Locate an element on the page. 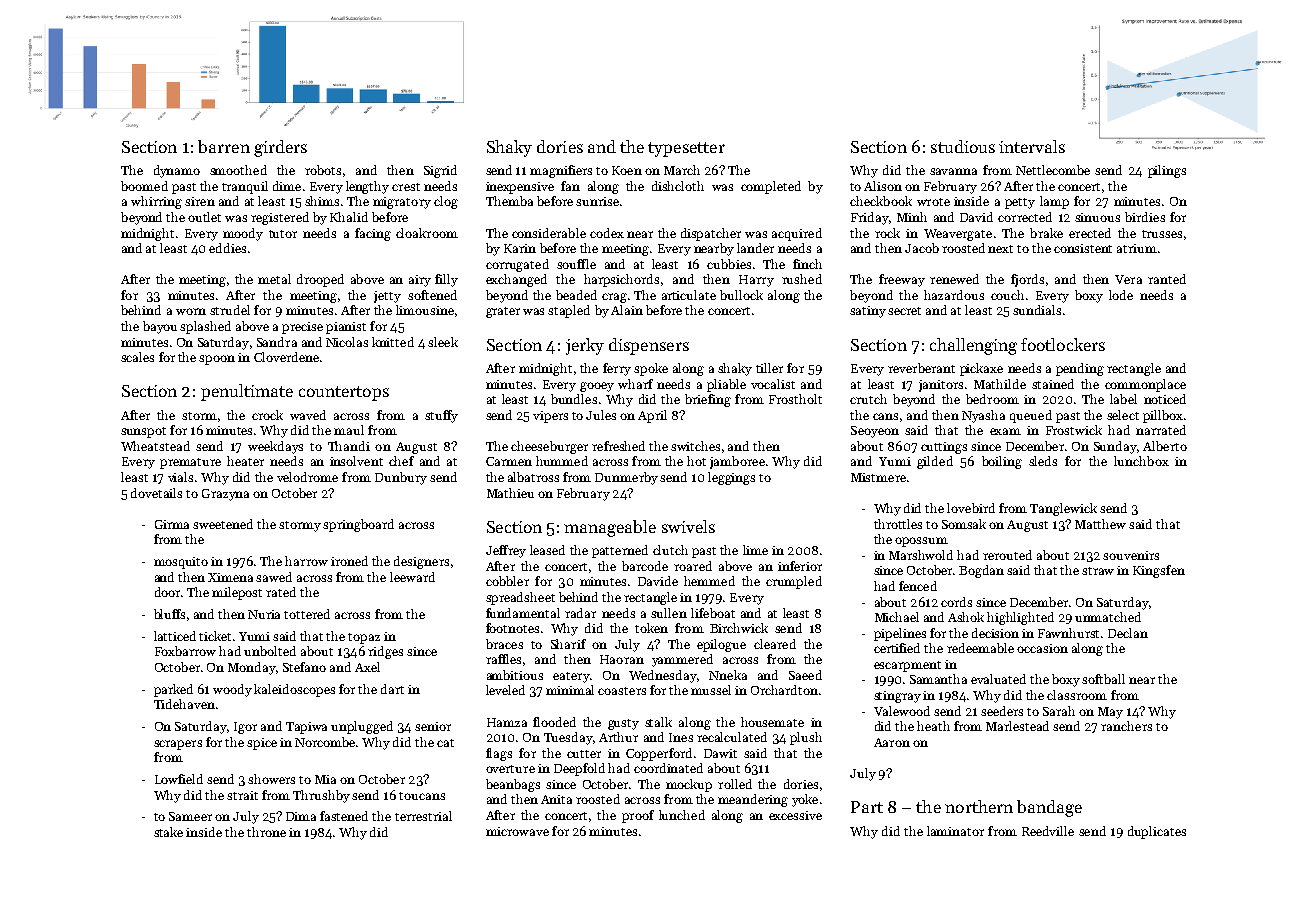 Image resolution: width=1308 pixels, height=924 pixels. typesetter is located at coordinates (686, 149).
